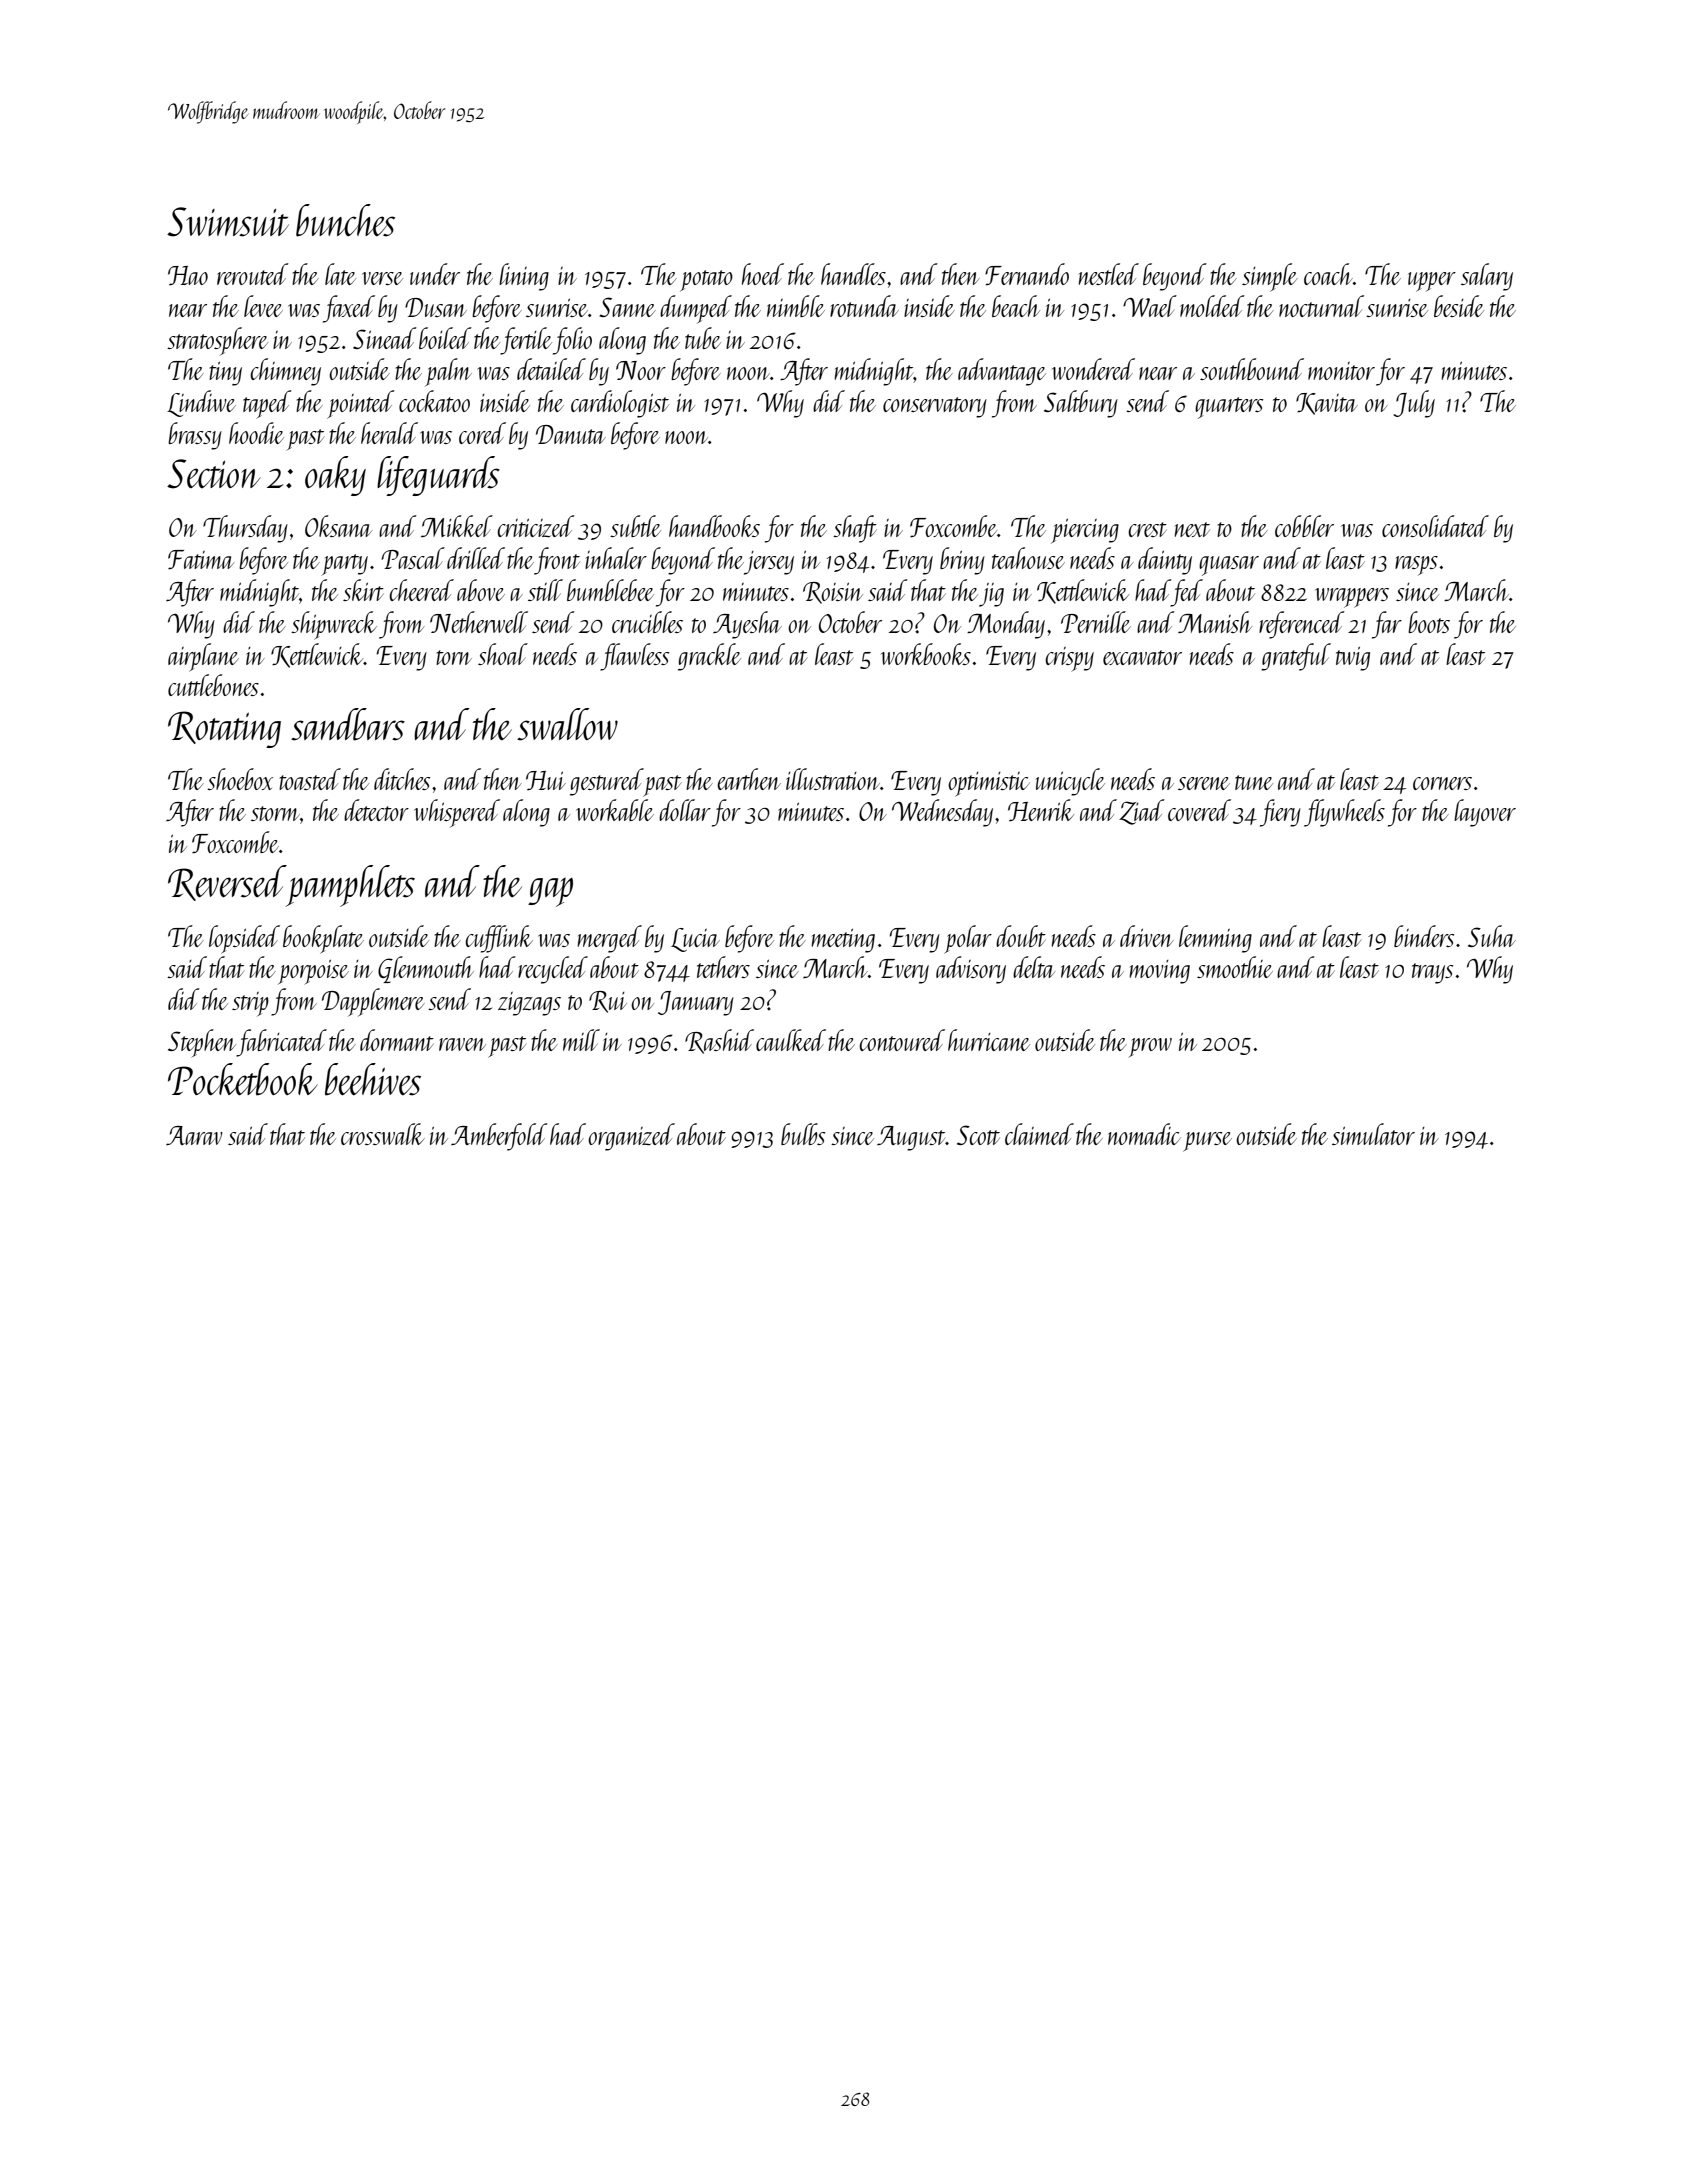  Describe the element at coordinates (1304, 526) in the document. I see `cobbler` at that location.
